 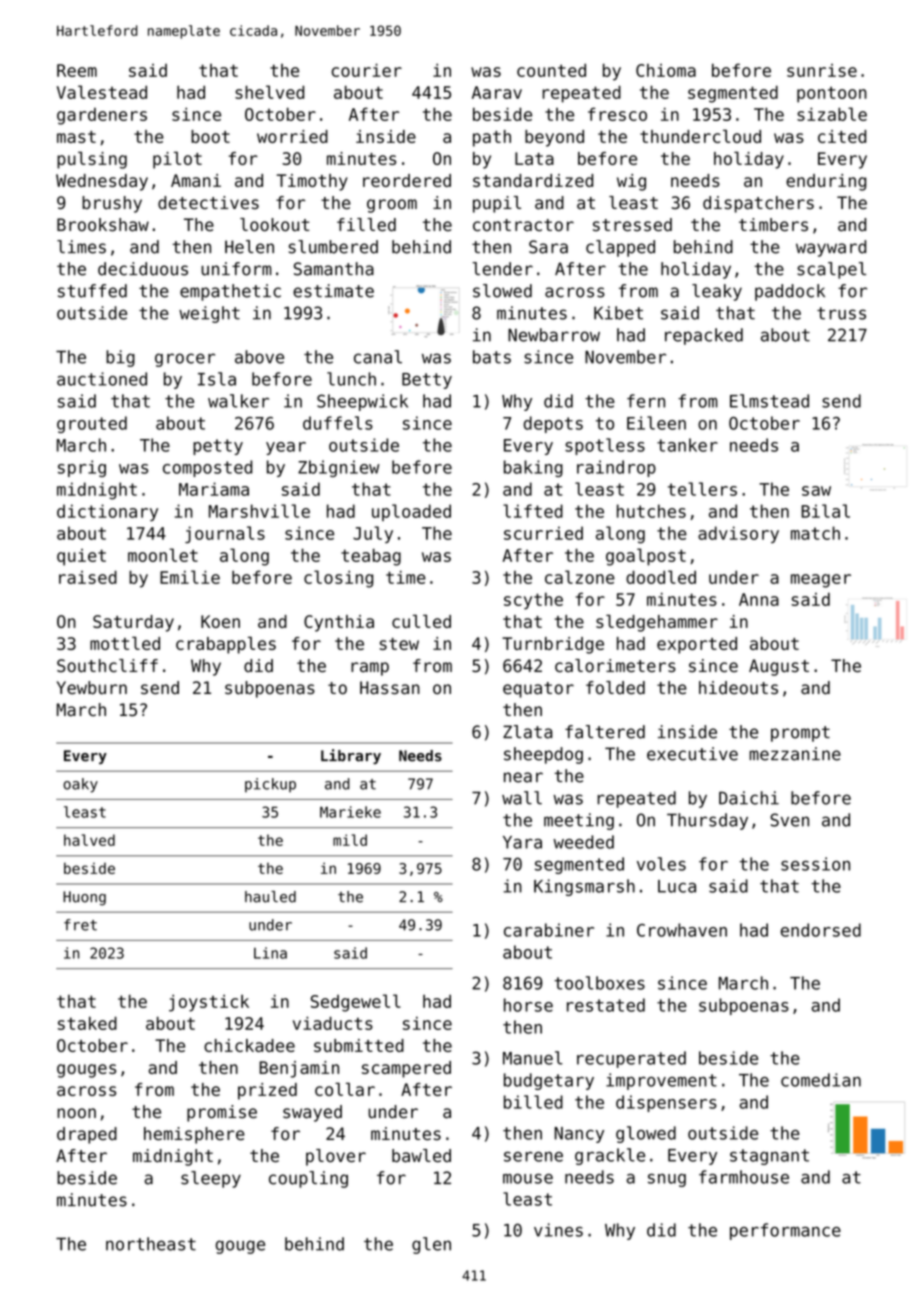 What do you see at coordinates (549, 930) in the document?
I see `carabiner` at bounding box center [549, 930].
